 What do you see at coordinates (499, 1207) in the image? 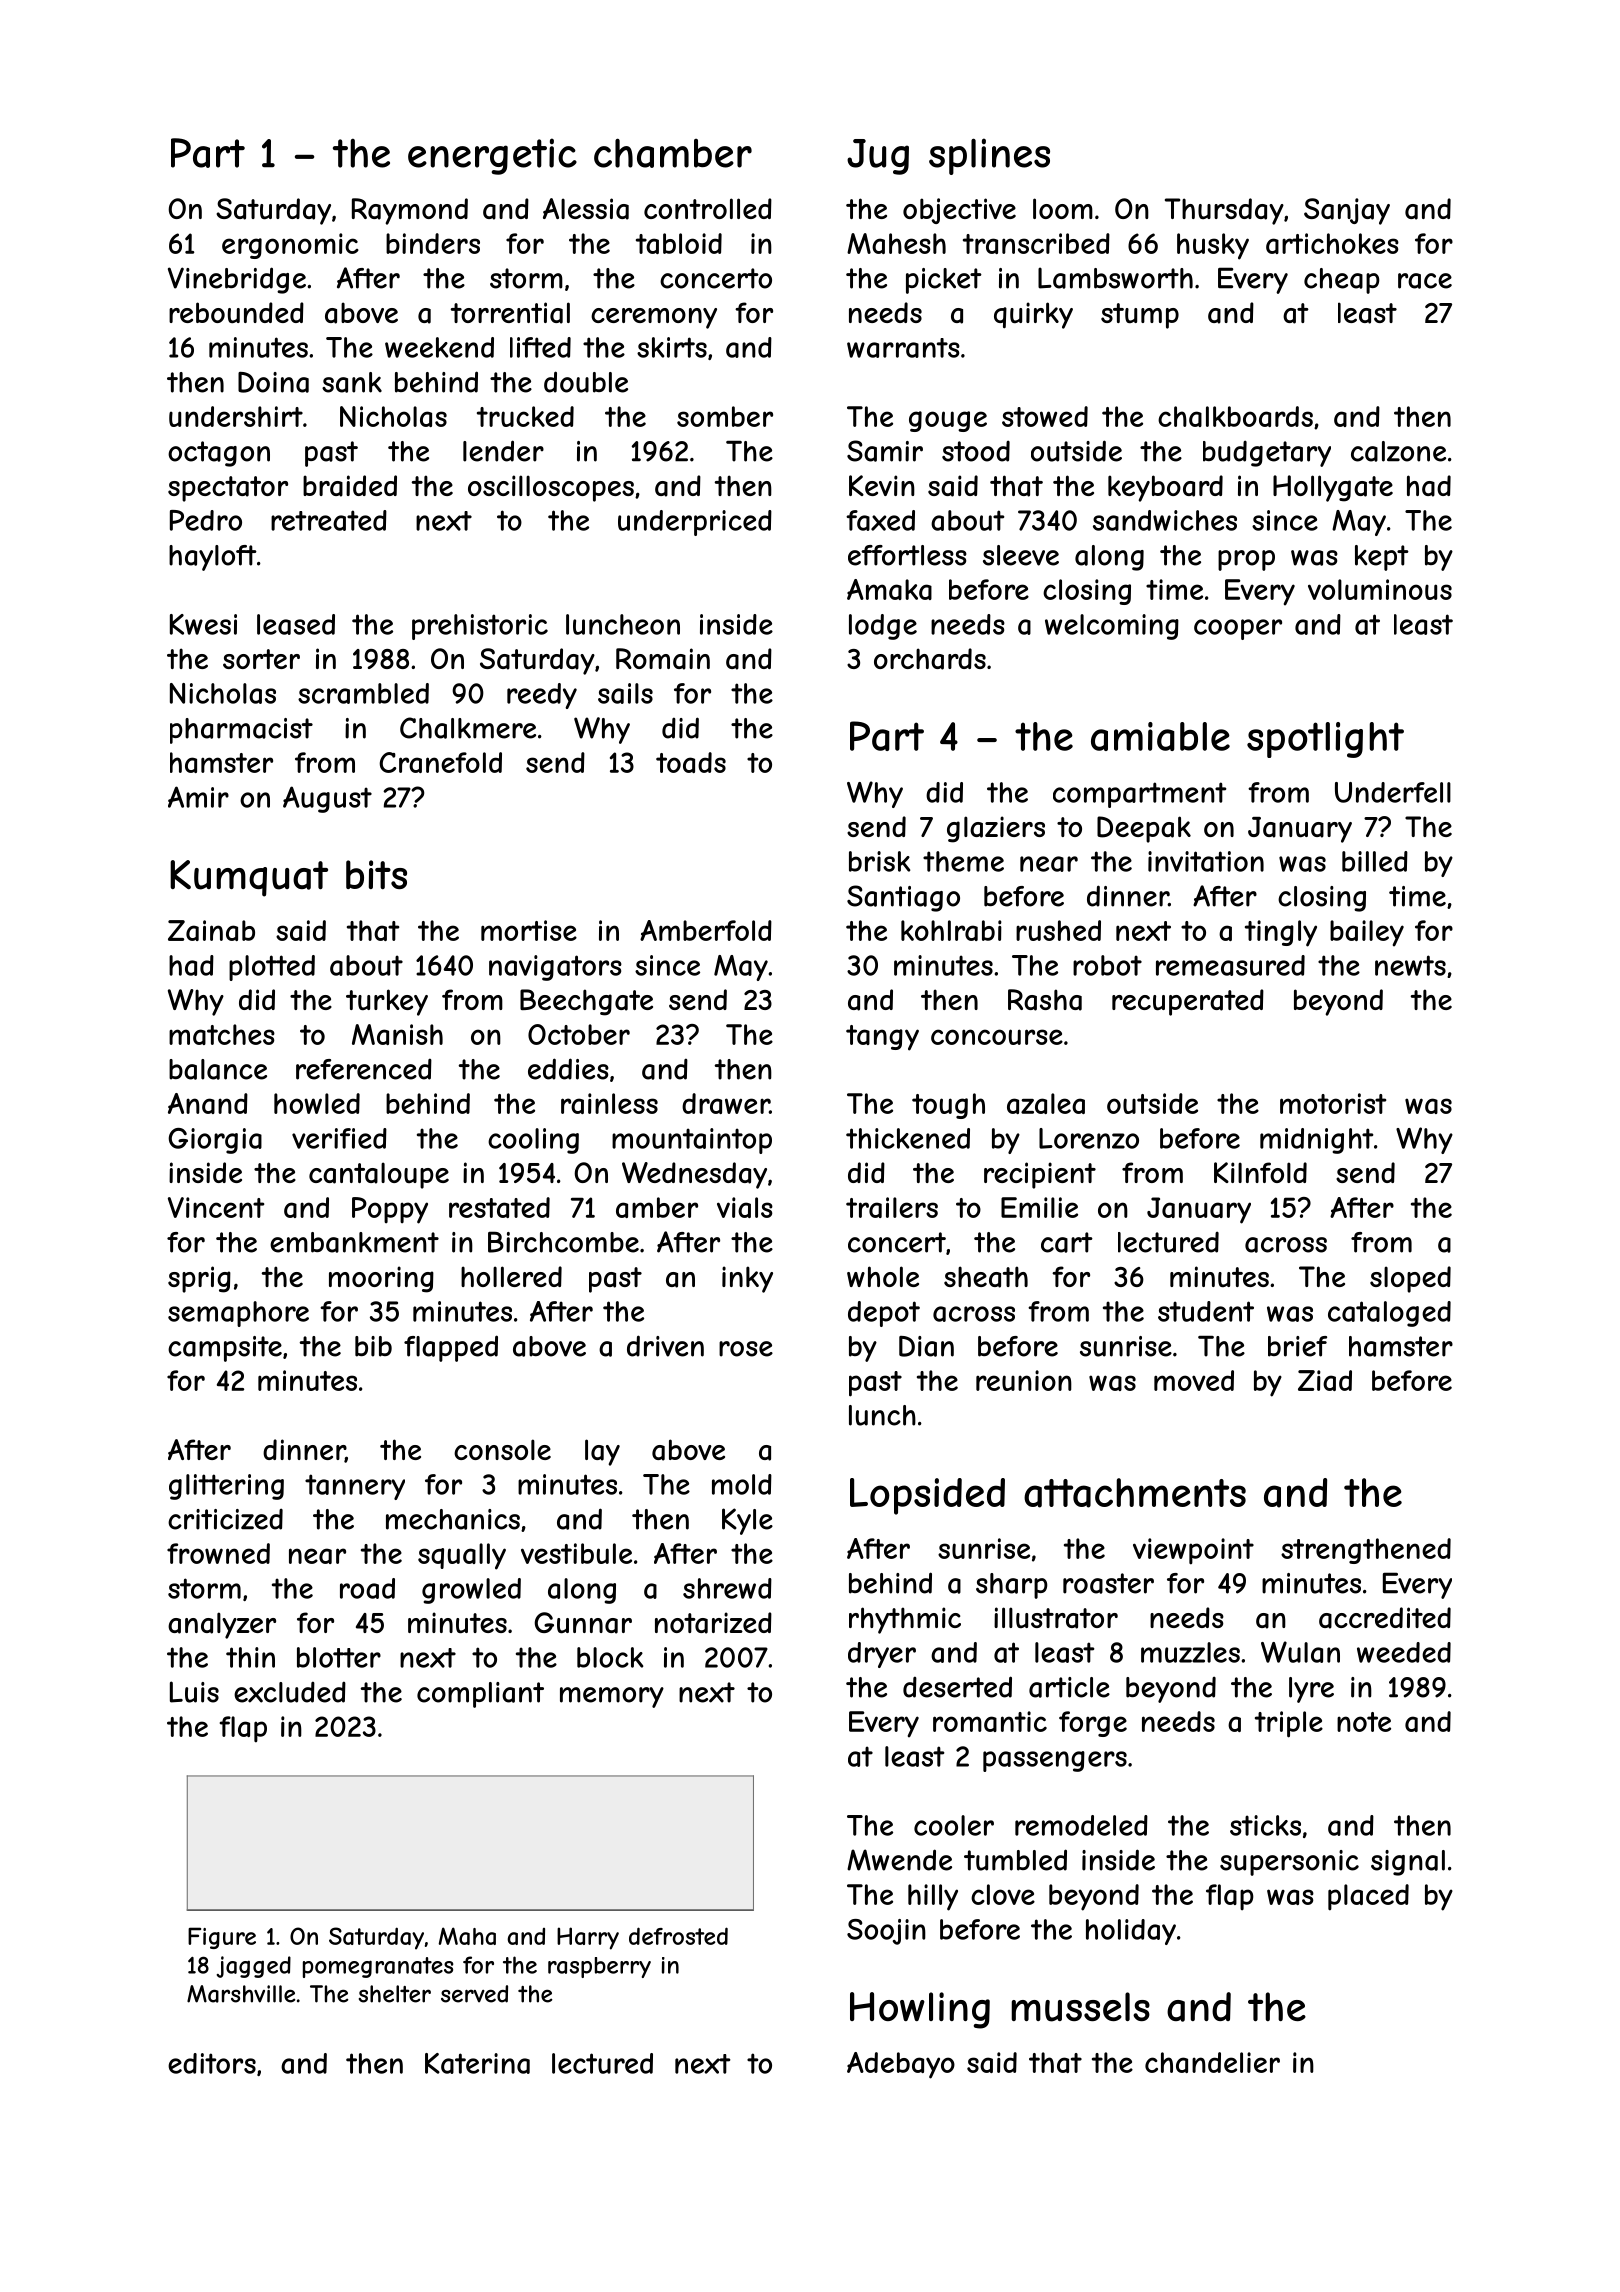
I see `restated` at bounding box center [499, 1207].
